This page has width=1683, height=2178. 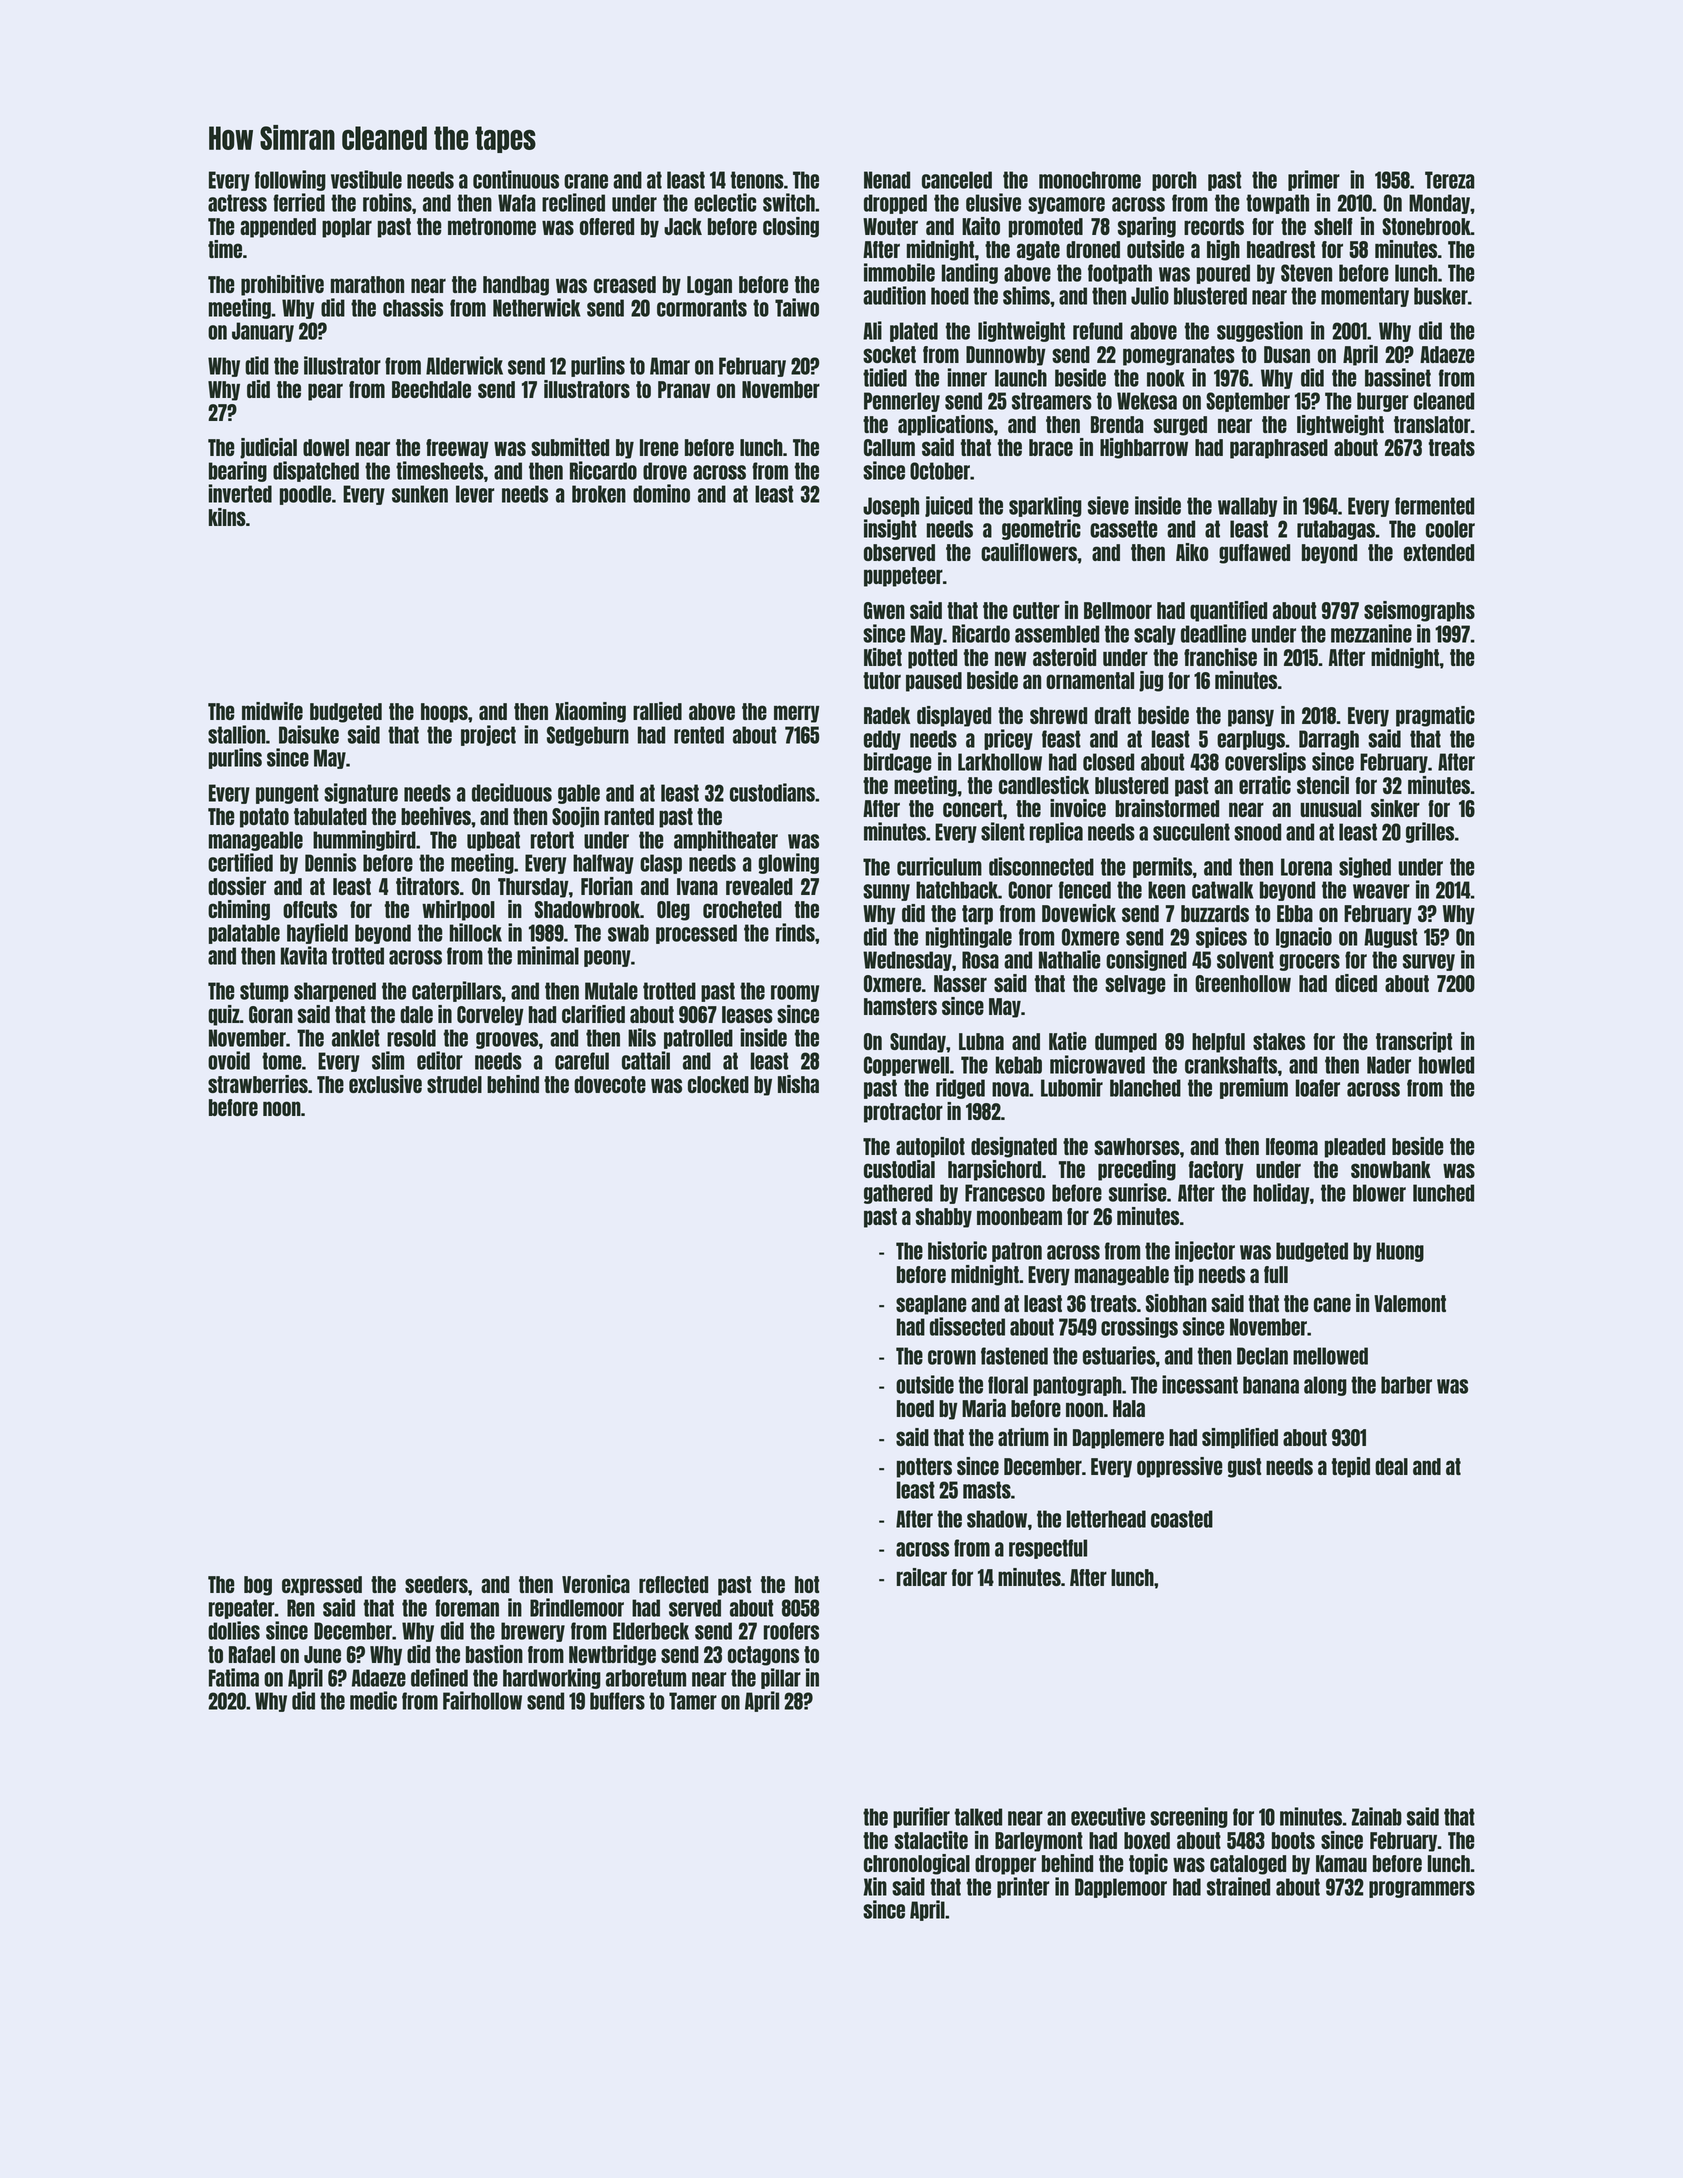 I want to click on programmers, so click(x=1422, y=1889).
